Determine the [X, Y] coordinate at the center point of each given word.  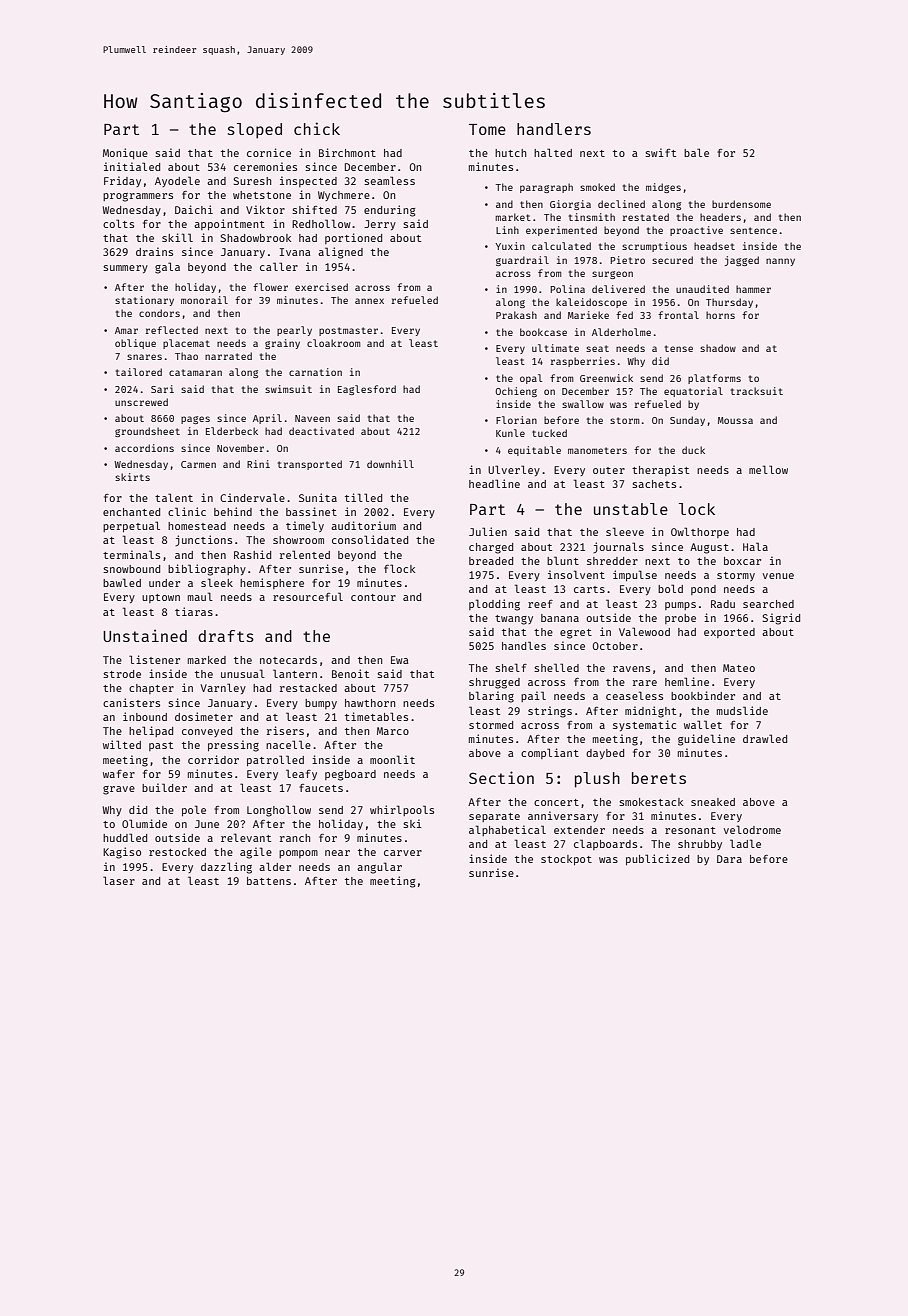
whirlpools [402, 810]
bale [696, 152]
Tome [487, 129]
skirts [132, 477]
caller [279, 266]
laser [119, 880]
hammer [753, 289]
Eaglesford [367, 390]
